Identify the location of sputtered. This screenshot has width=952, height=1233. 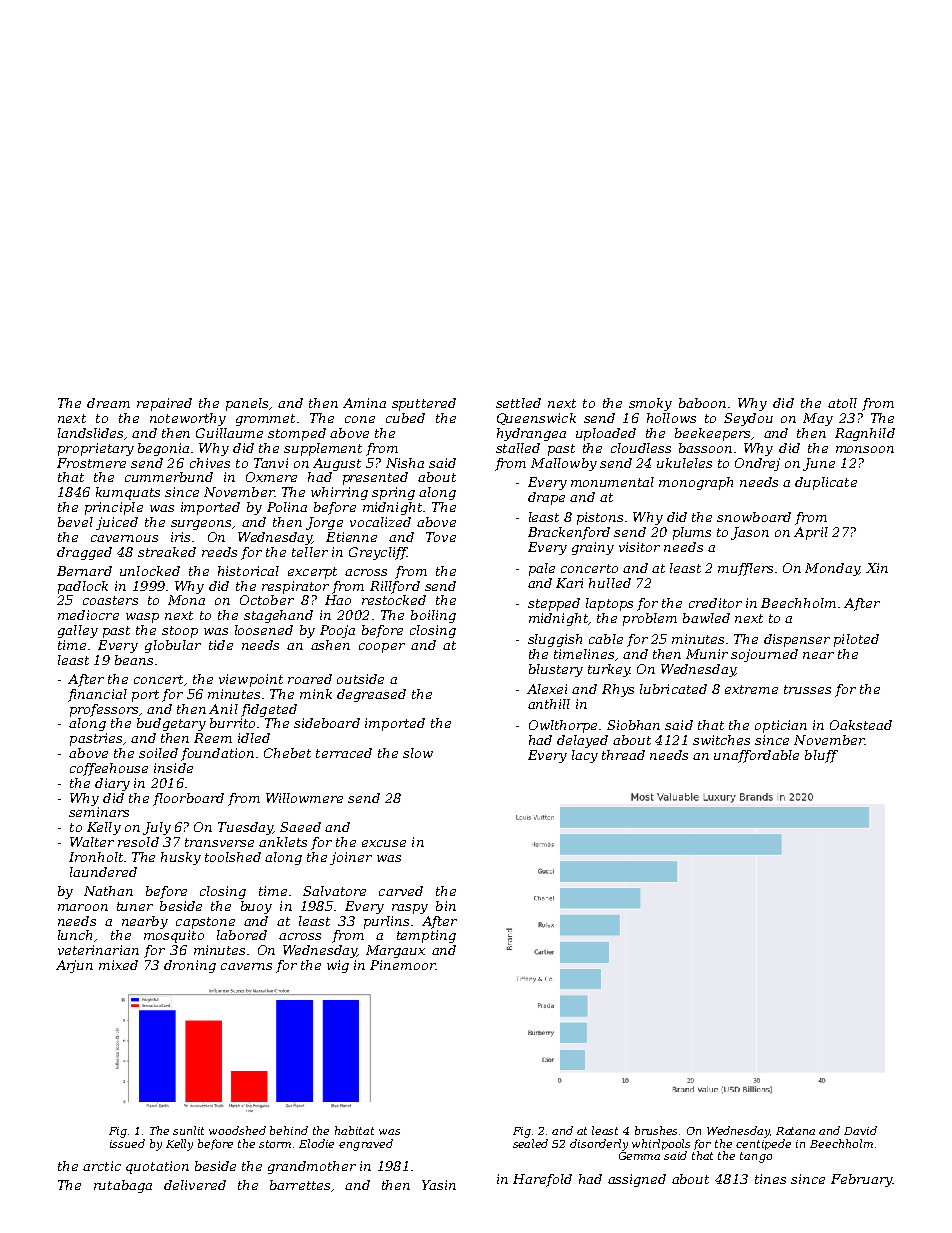
(424, 404).
